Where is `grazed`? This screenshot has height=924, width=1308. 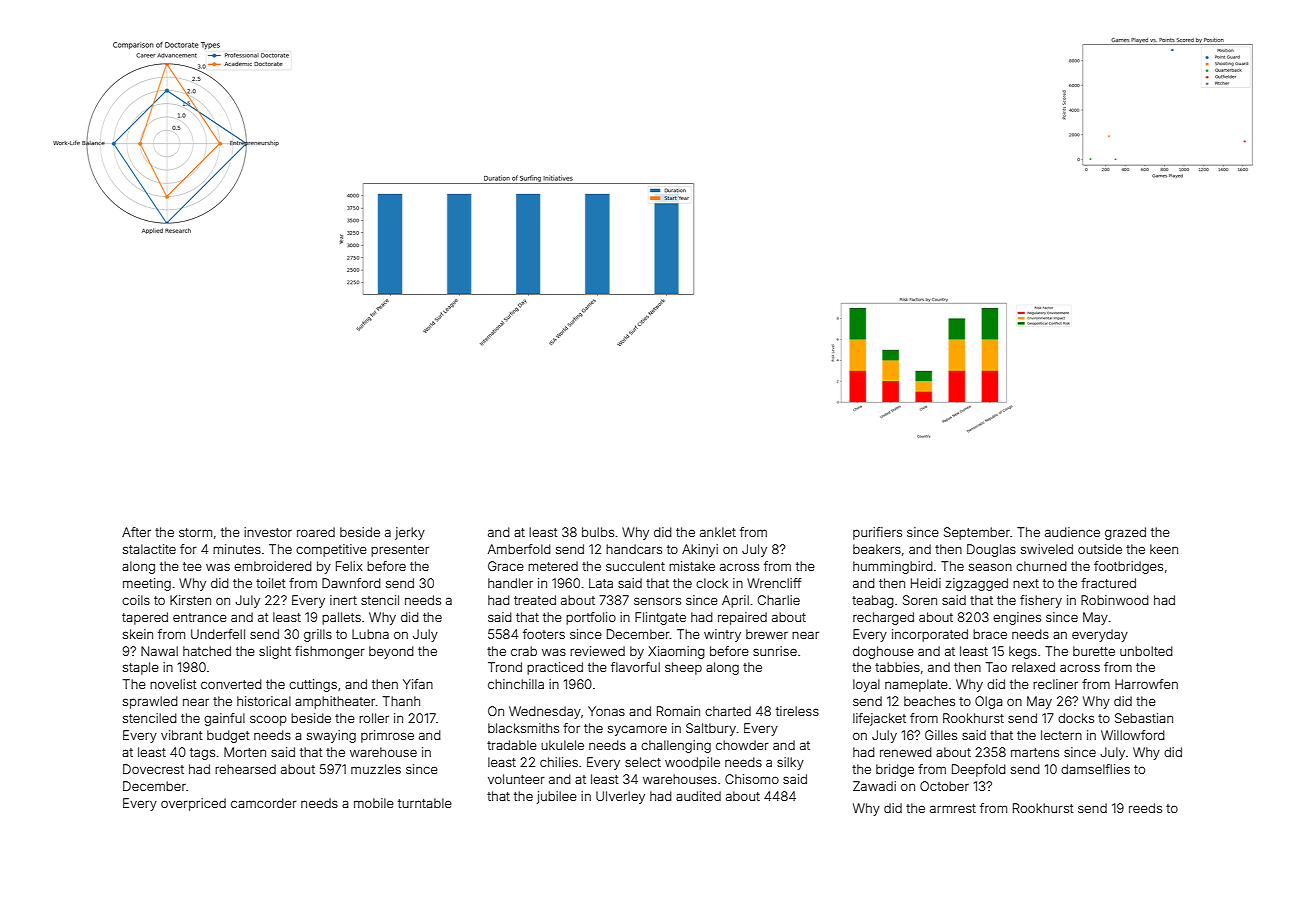
grazed is located at coordinates (1125, 533).
